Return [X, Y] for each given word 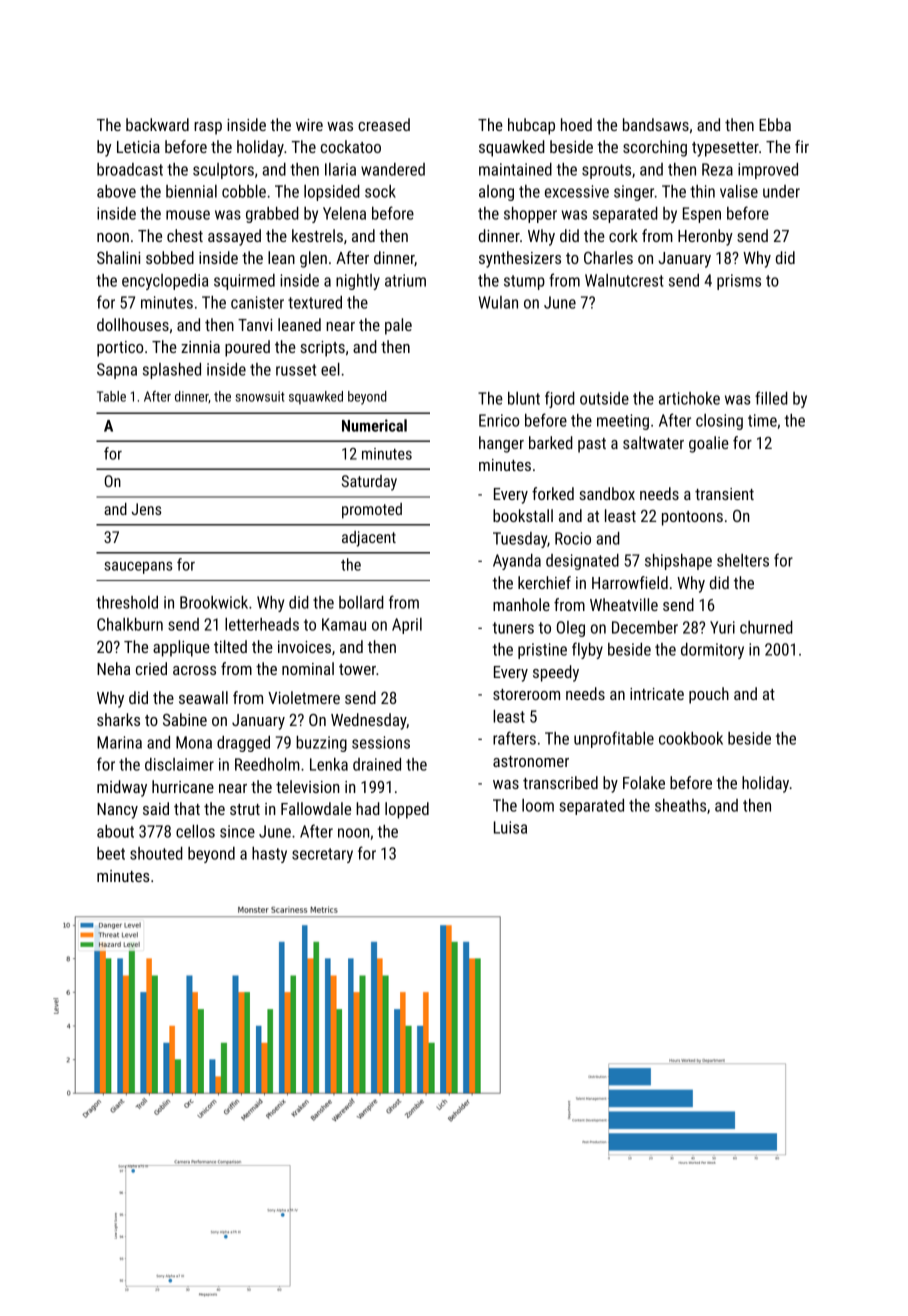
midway [122, 788]
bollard [361, 602]
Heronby [705, 237]
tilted [230, 646]
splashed [172, 371]
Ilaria [340, 169]
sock [380, 191]
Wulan [498, 302]
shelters [743, 560]
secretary [322, 855]
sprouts [606, 171]
